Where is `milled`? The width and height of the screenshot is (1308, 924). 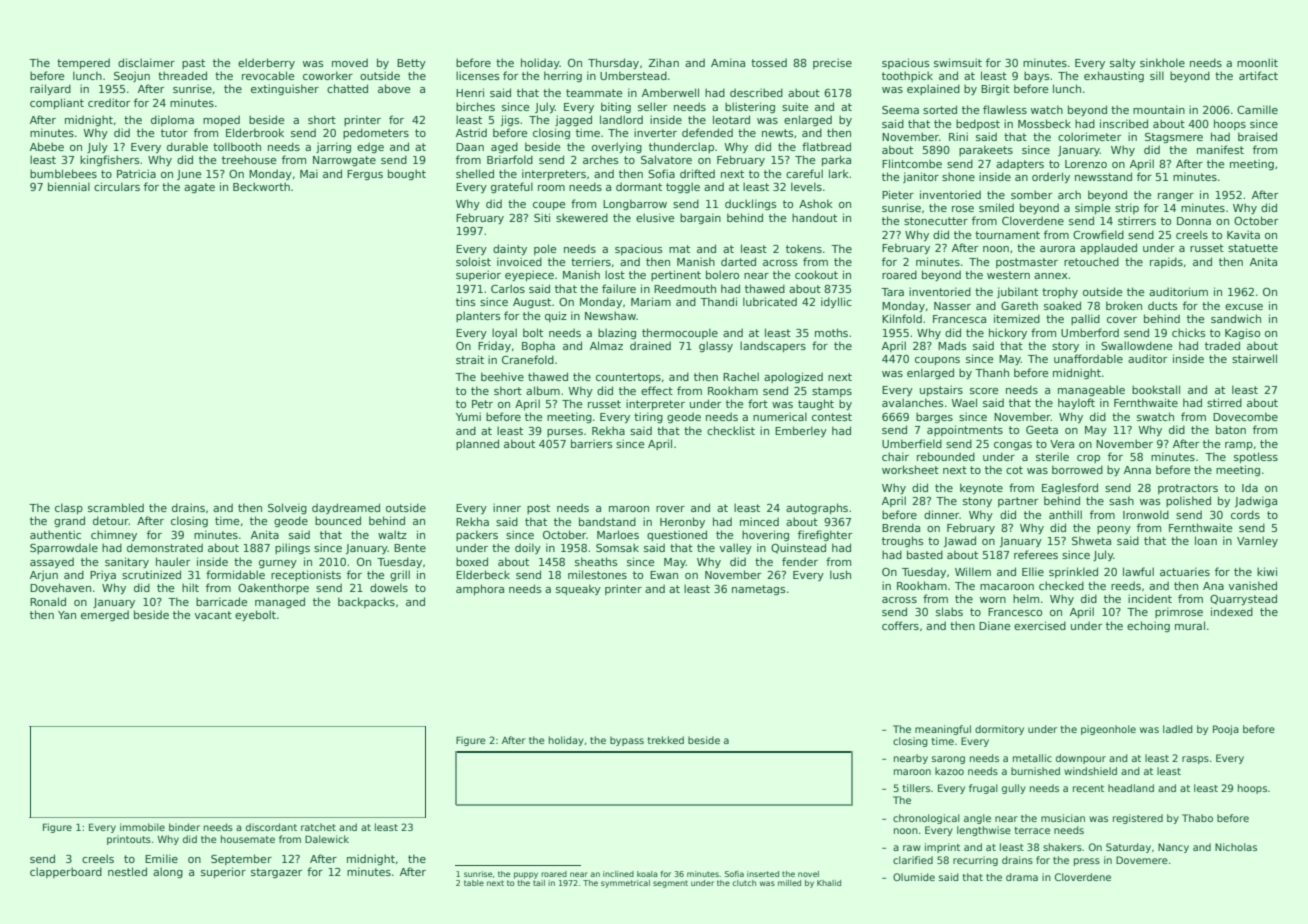 milled is located at coordinates (789, 883).
